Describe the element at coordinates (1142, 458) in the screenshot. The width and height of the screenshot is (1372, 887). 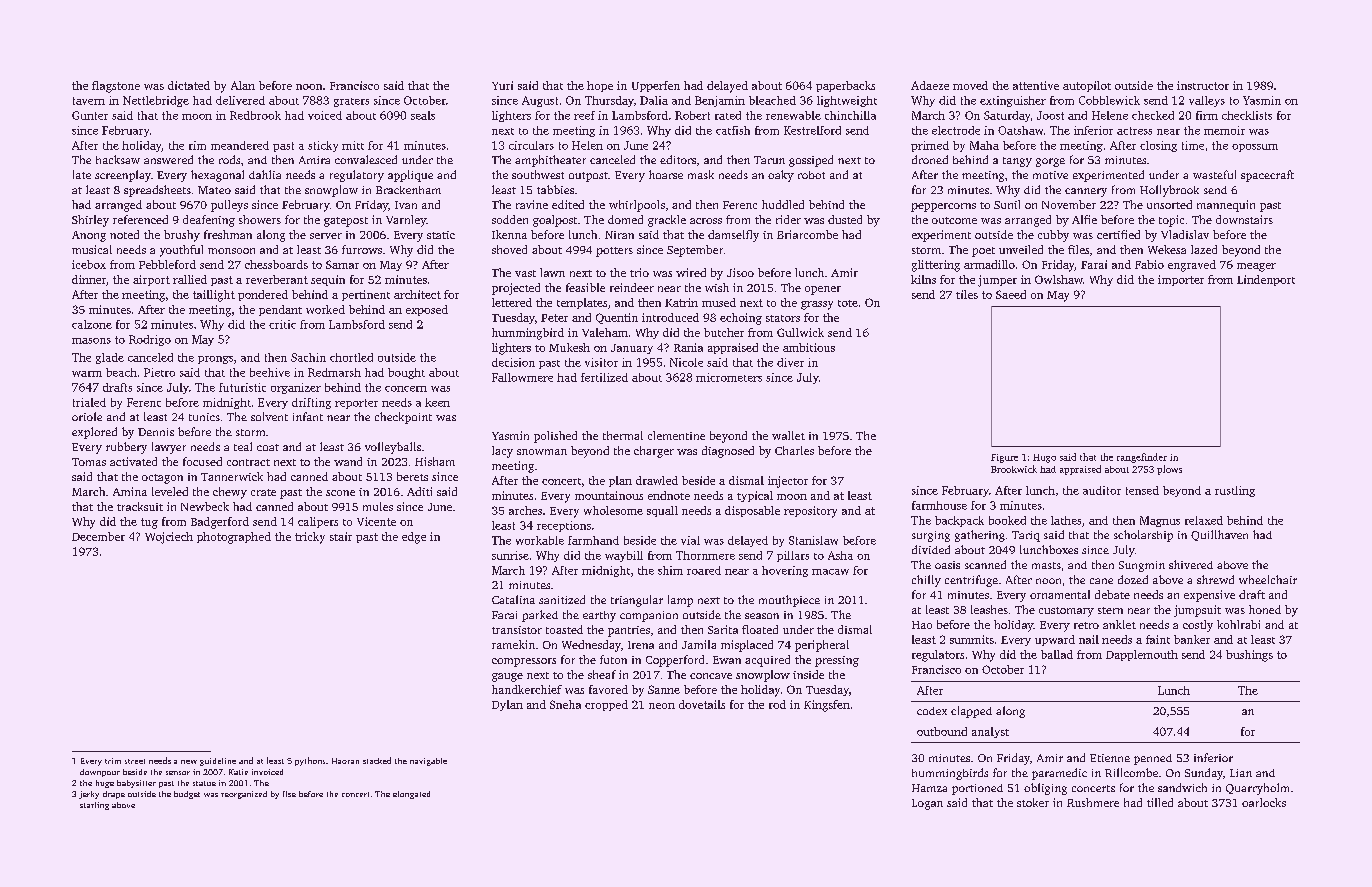
I see `rangefinder` at that location.
